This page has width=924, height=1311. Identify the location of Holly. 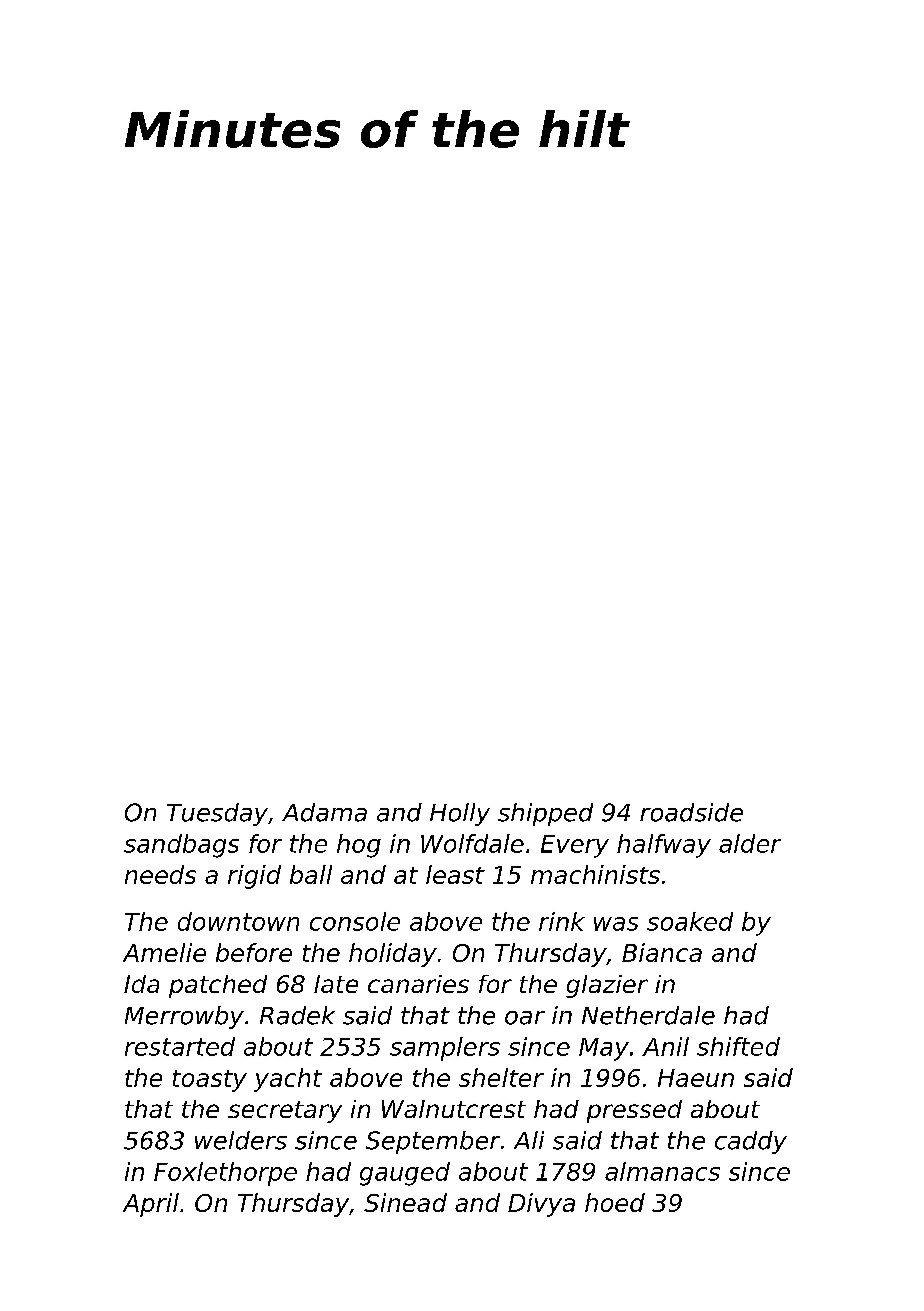
(460, 814).
